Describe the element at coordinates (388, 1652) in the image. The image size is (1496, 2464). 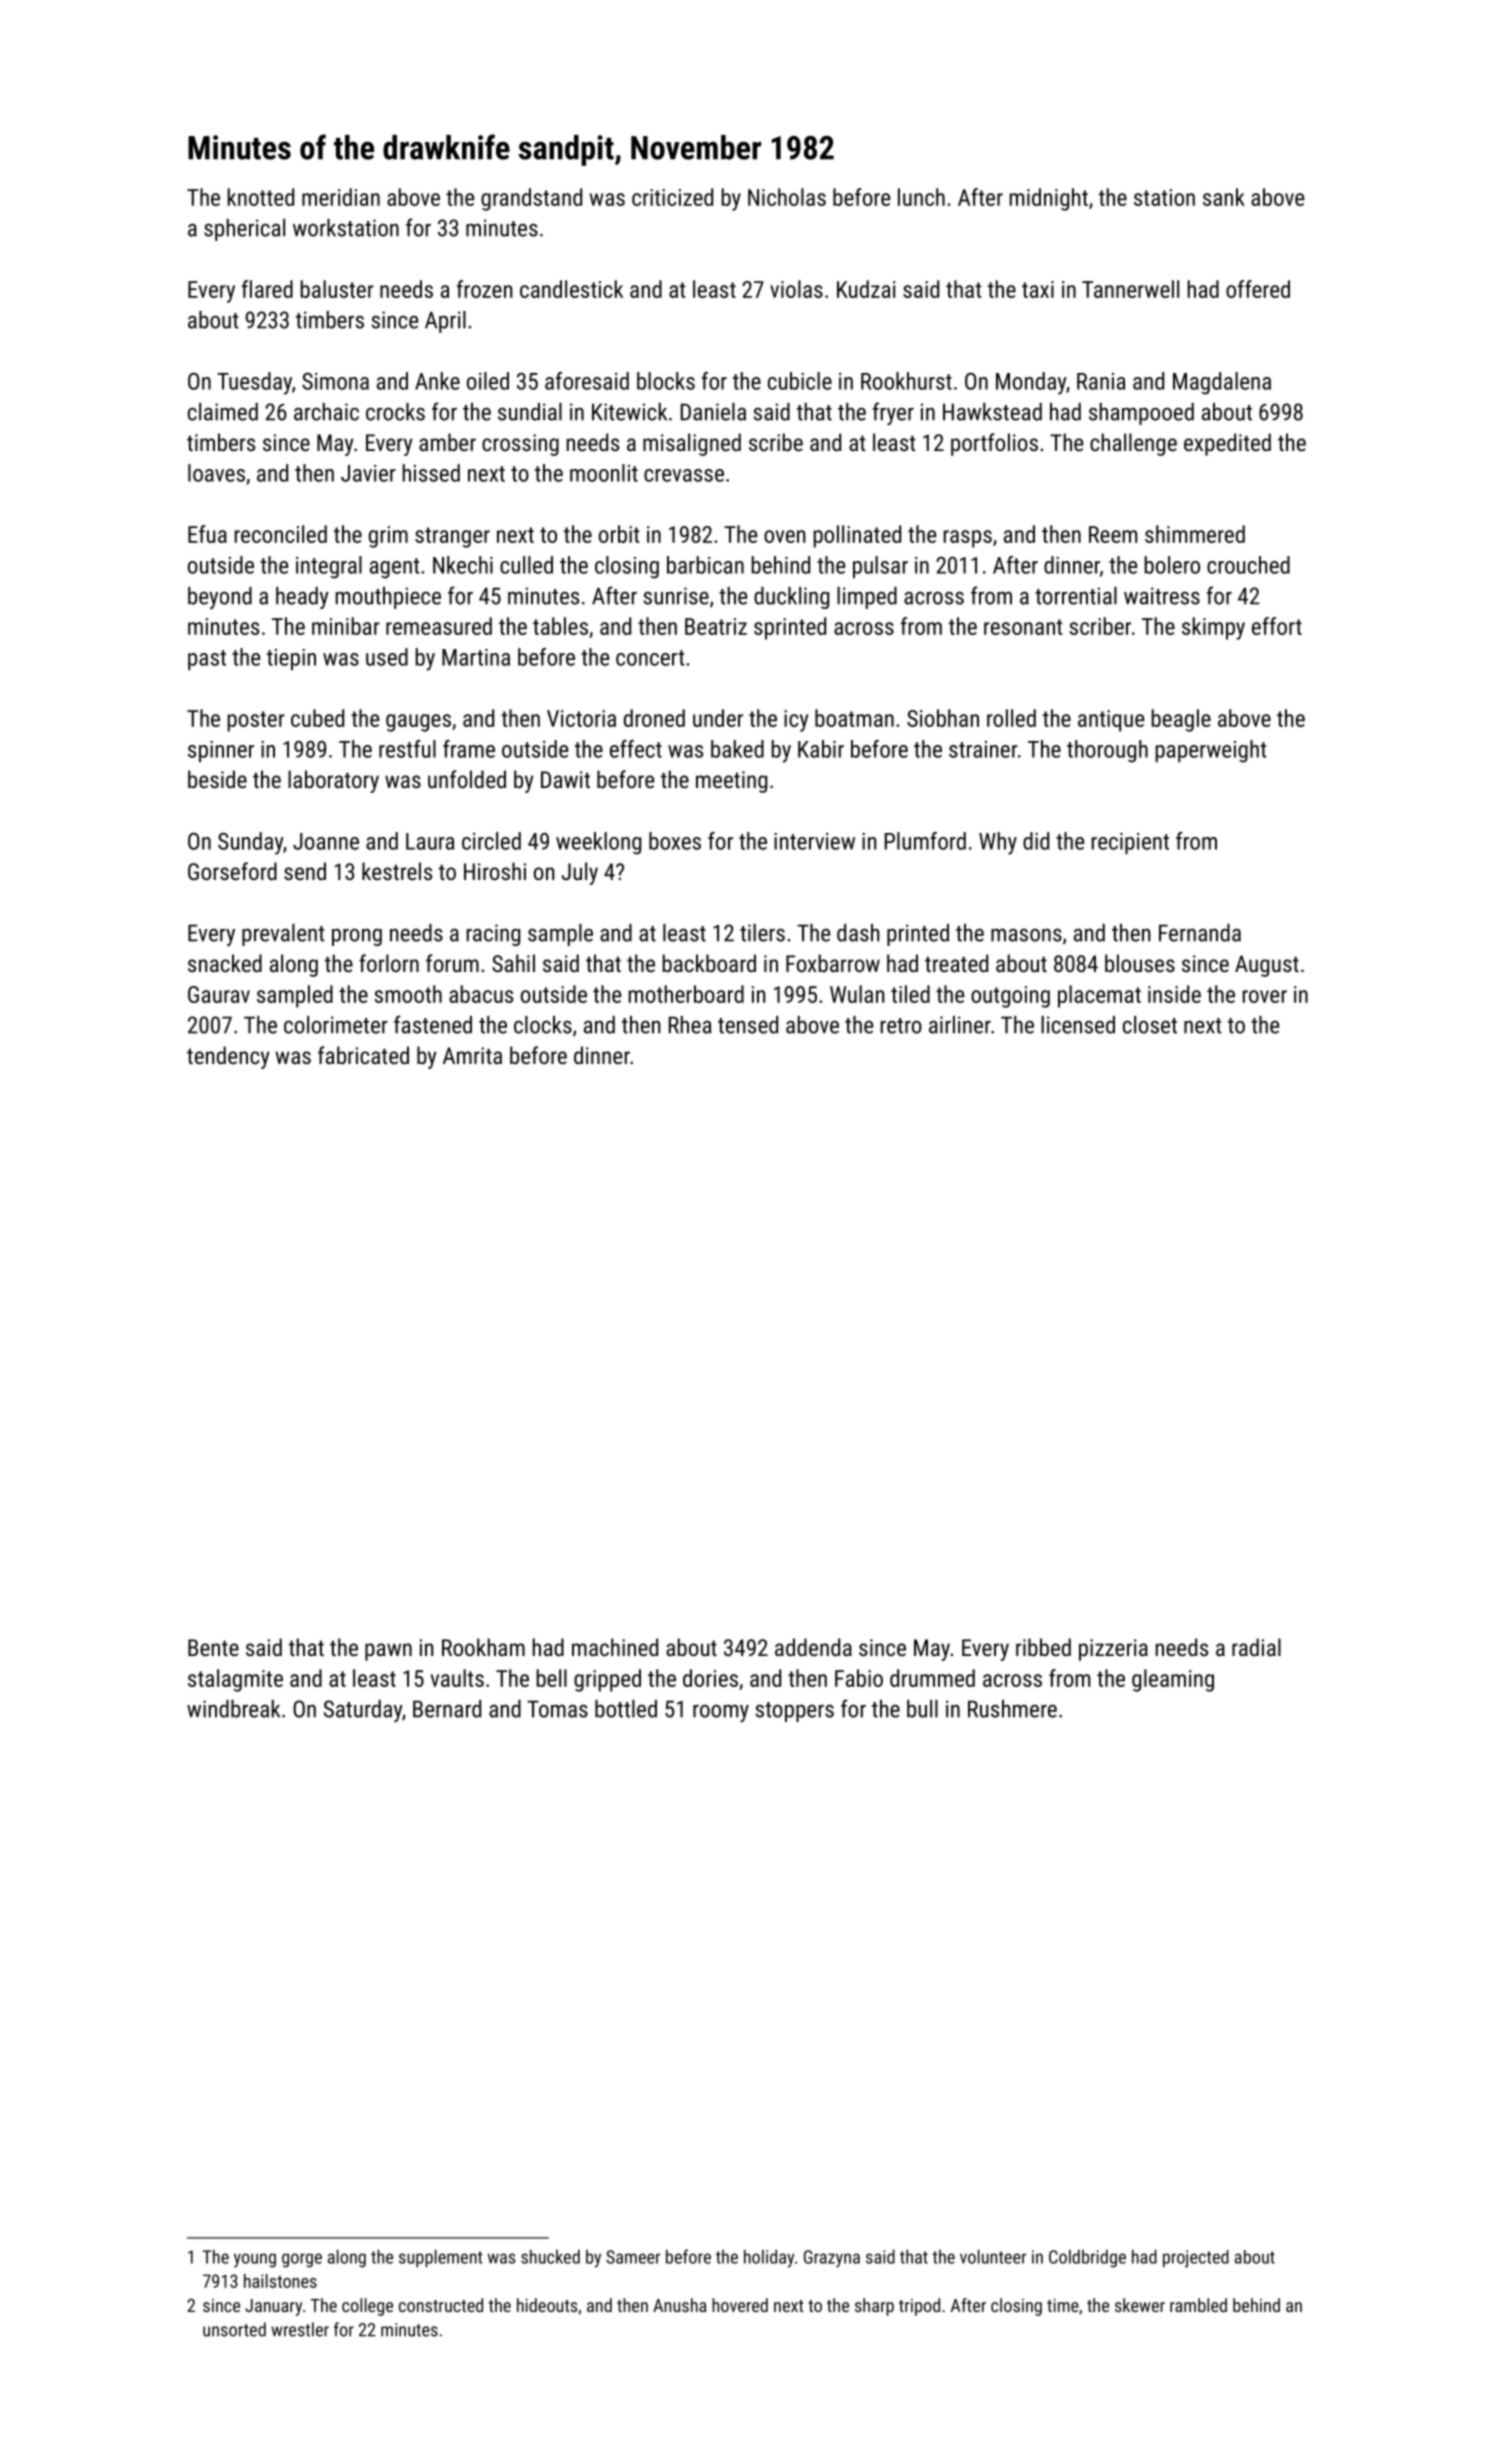
I see `pawn` at that location.
